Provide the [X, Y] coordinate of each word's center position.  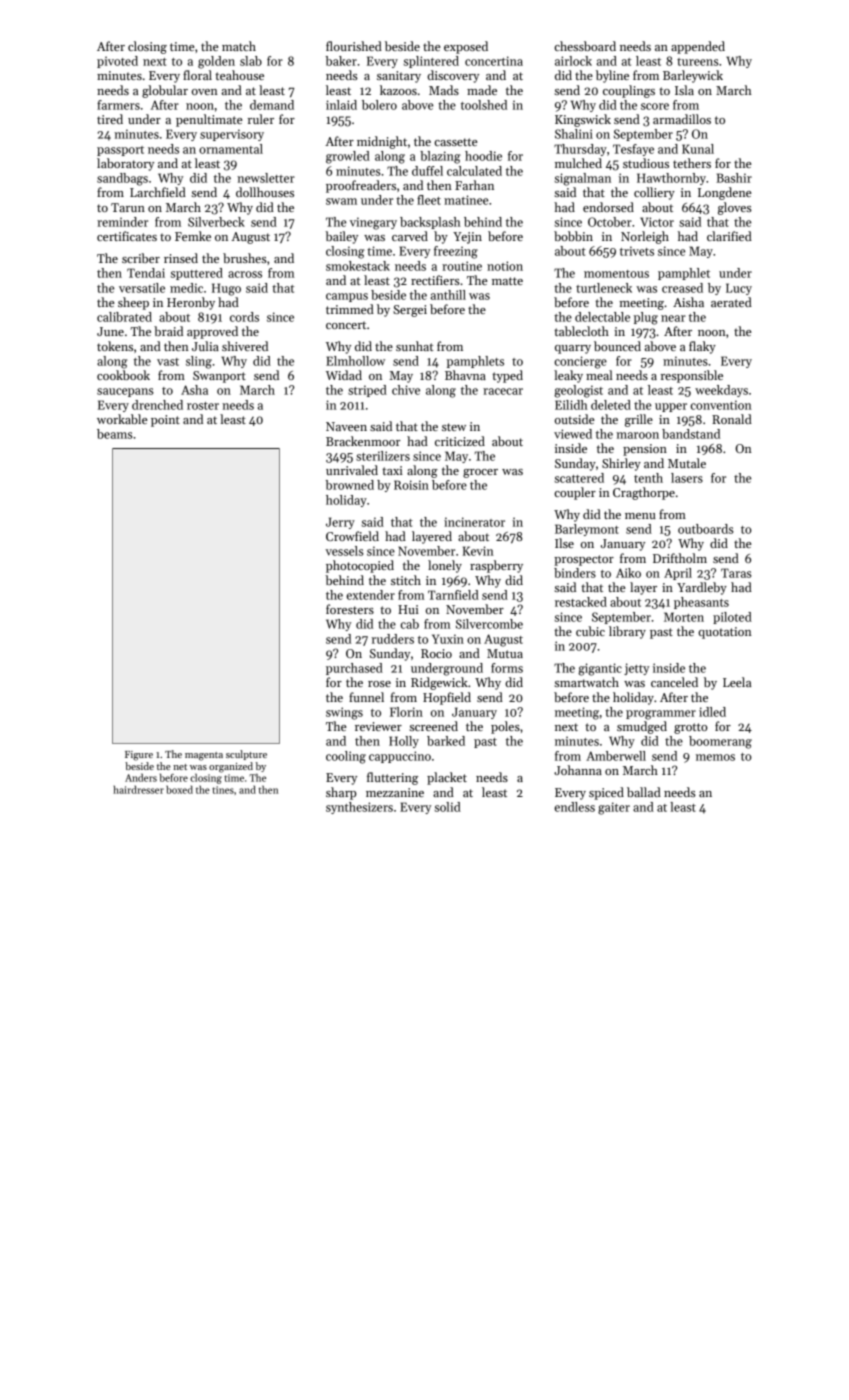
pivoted [117, 62]
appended [698, 47]
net [180, 767]
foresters [350, 609]
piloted [732, 618]
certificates [127, 236]
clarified [729, 236]
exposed [466, 47]
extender [370, 595]
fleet [429, 200]
